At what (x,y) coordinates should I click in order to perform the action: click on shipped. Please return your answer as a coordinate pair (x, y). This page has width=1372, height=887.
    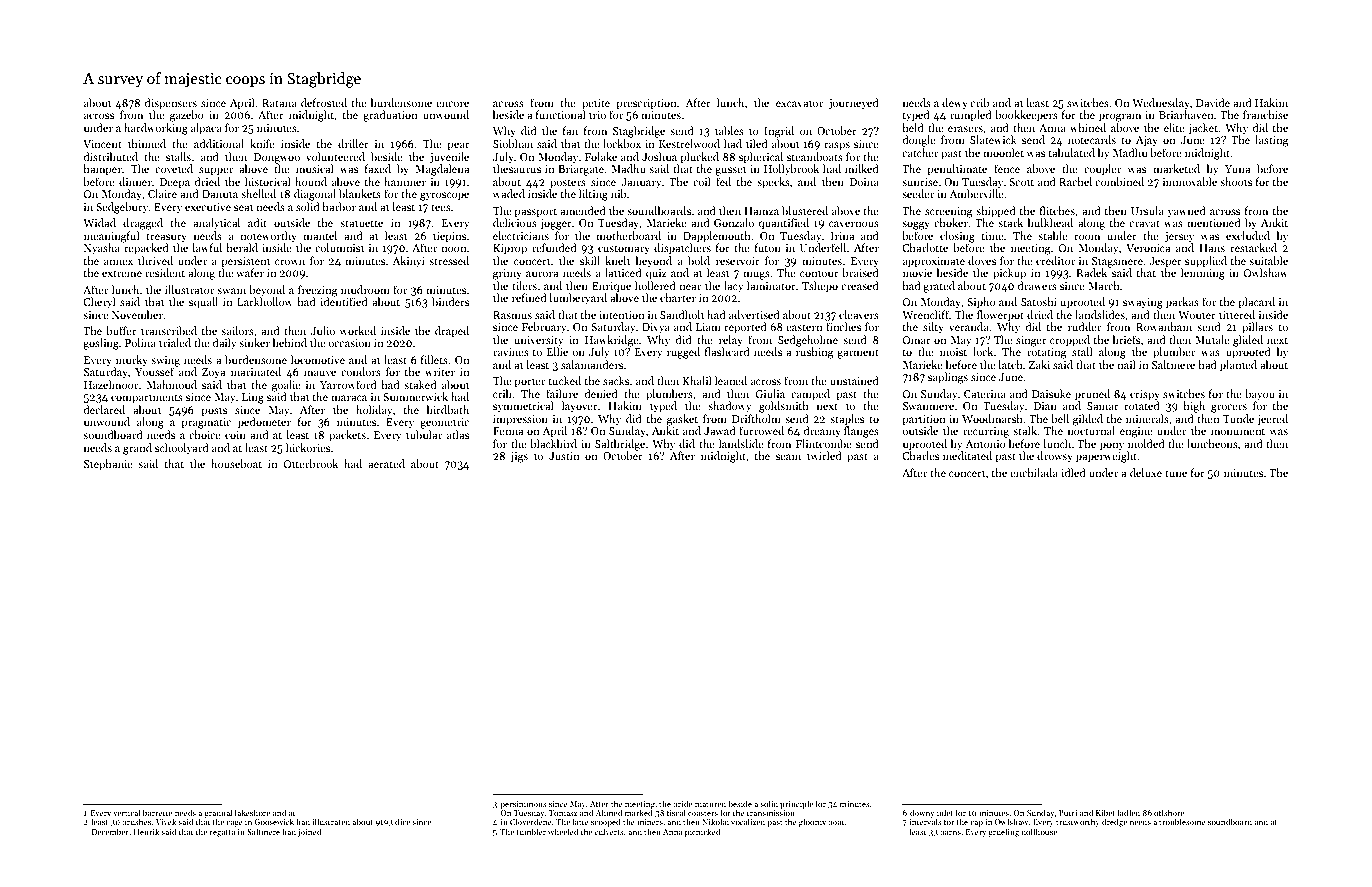
    Looking at the image, I should click on (996, 212).
